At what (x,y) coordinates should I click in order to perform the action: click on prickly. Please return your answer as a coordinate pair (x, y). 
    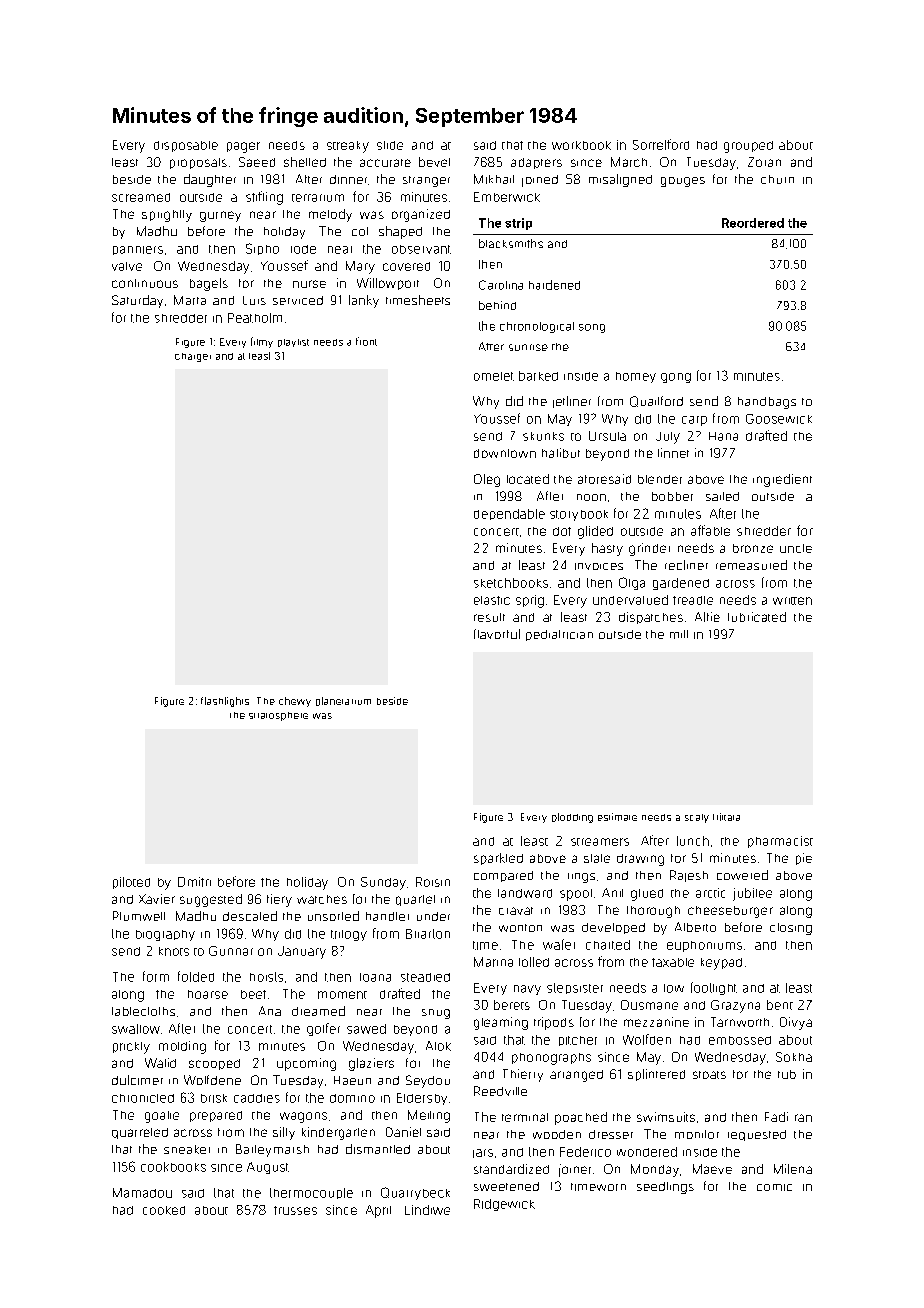
    Looking at the image, I should click on (131, 1048).
